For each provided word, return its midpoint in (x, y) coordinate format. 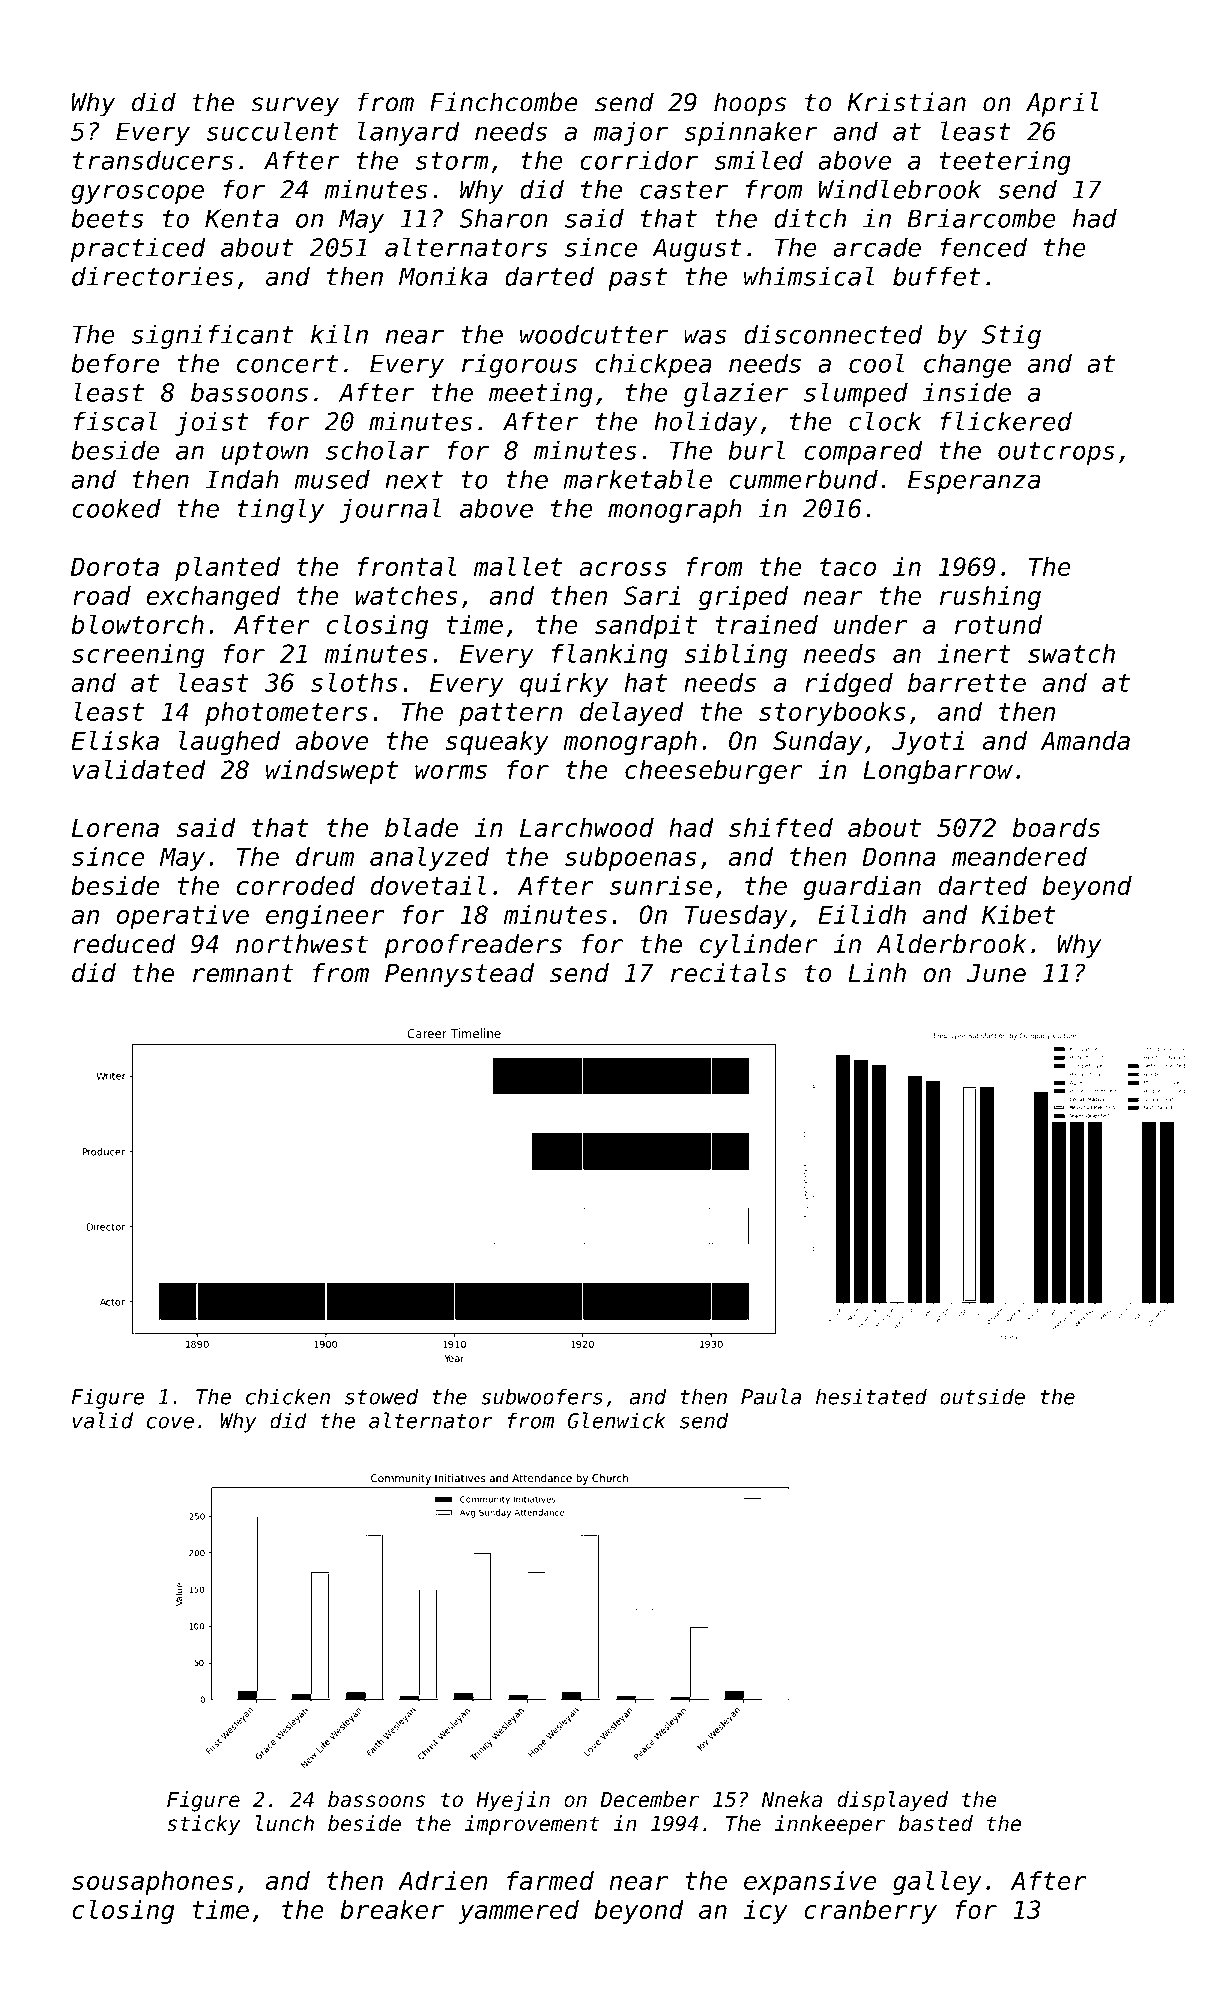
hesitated (871, 1396)
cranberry (870, 1912)
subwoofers (542, 1396)
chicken (288, 1396)
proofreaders (473, 946)
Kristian (906, 102)
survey (295, 107)
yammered (519, 1912)
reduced (124, 944)
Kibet (1018, 914)
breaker (392, 1909)
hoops (750, 104)
